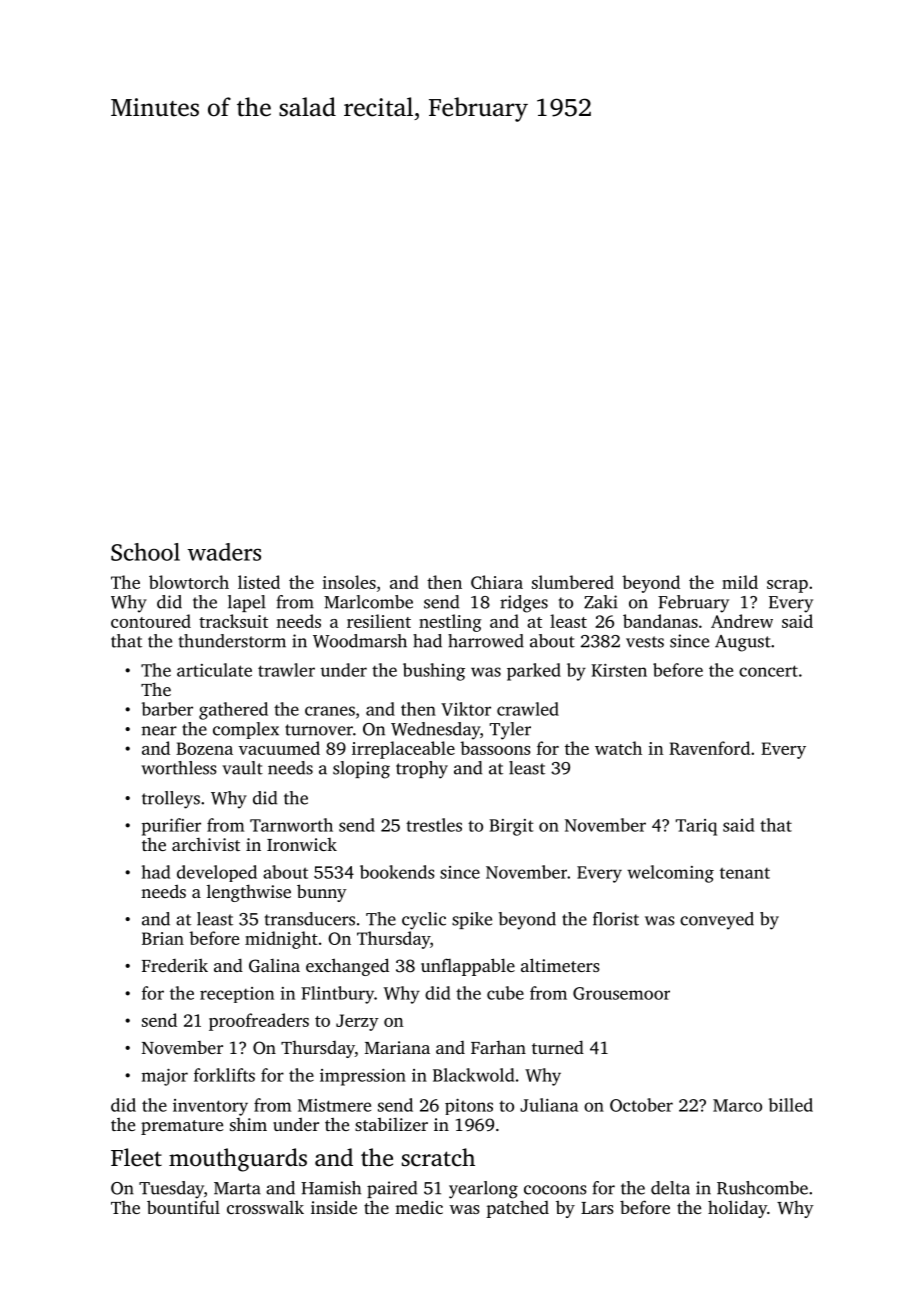 The image size is (924, 1314). Describe the element at coordinates (167, 709) in the image. I see `barber` at that location.
